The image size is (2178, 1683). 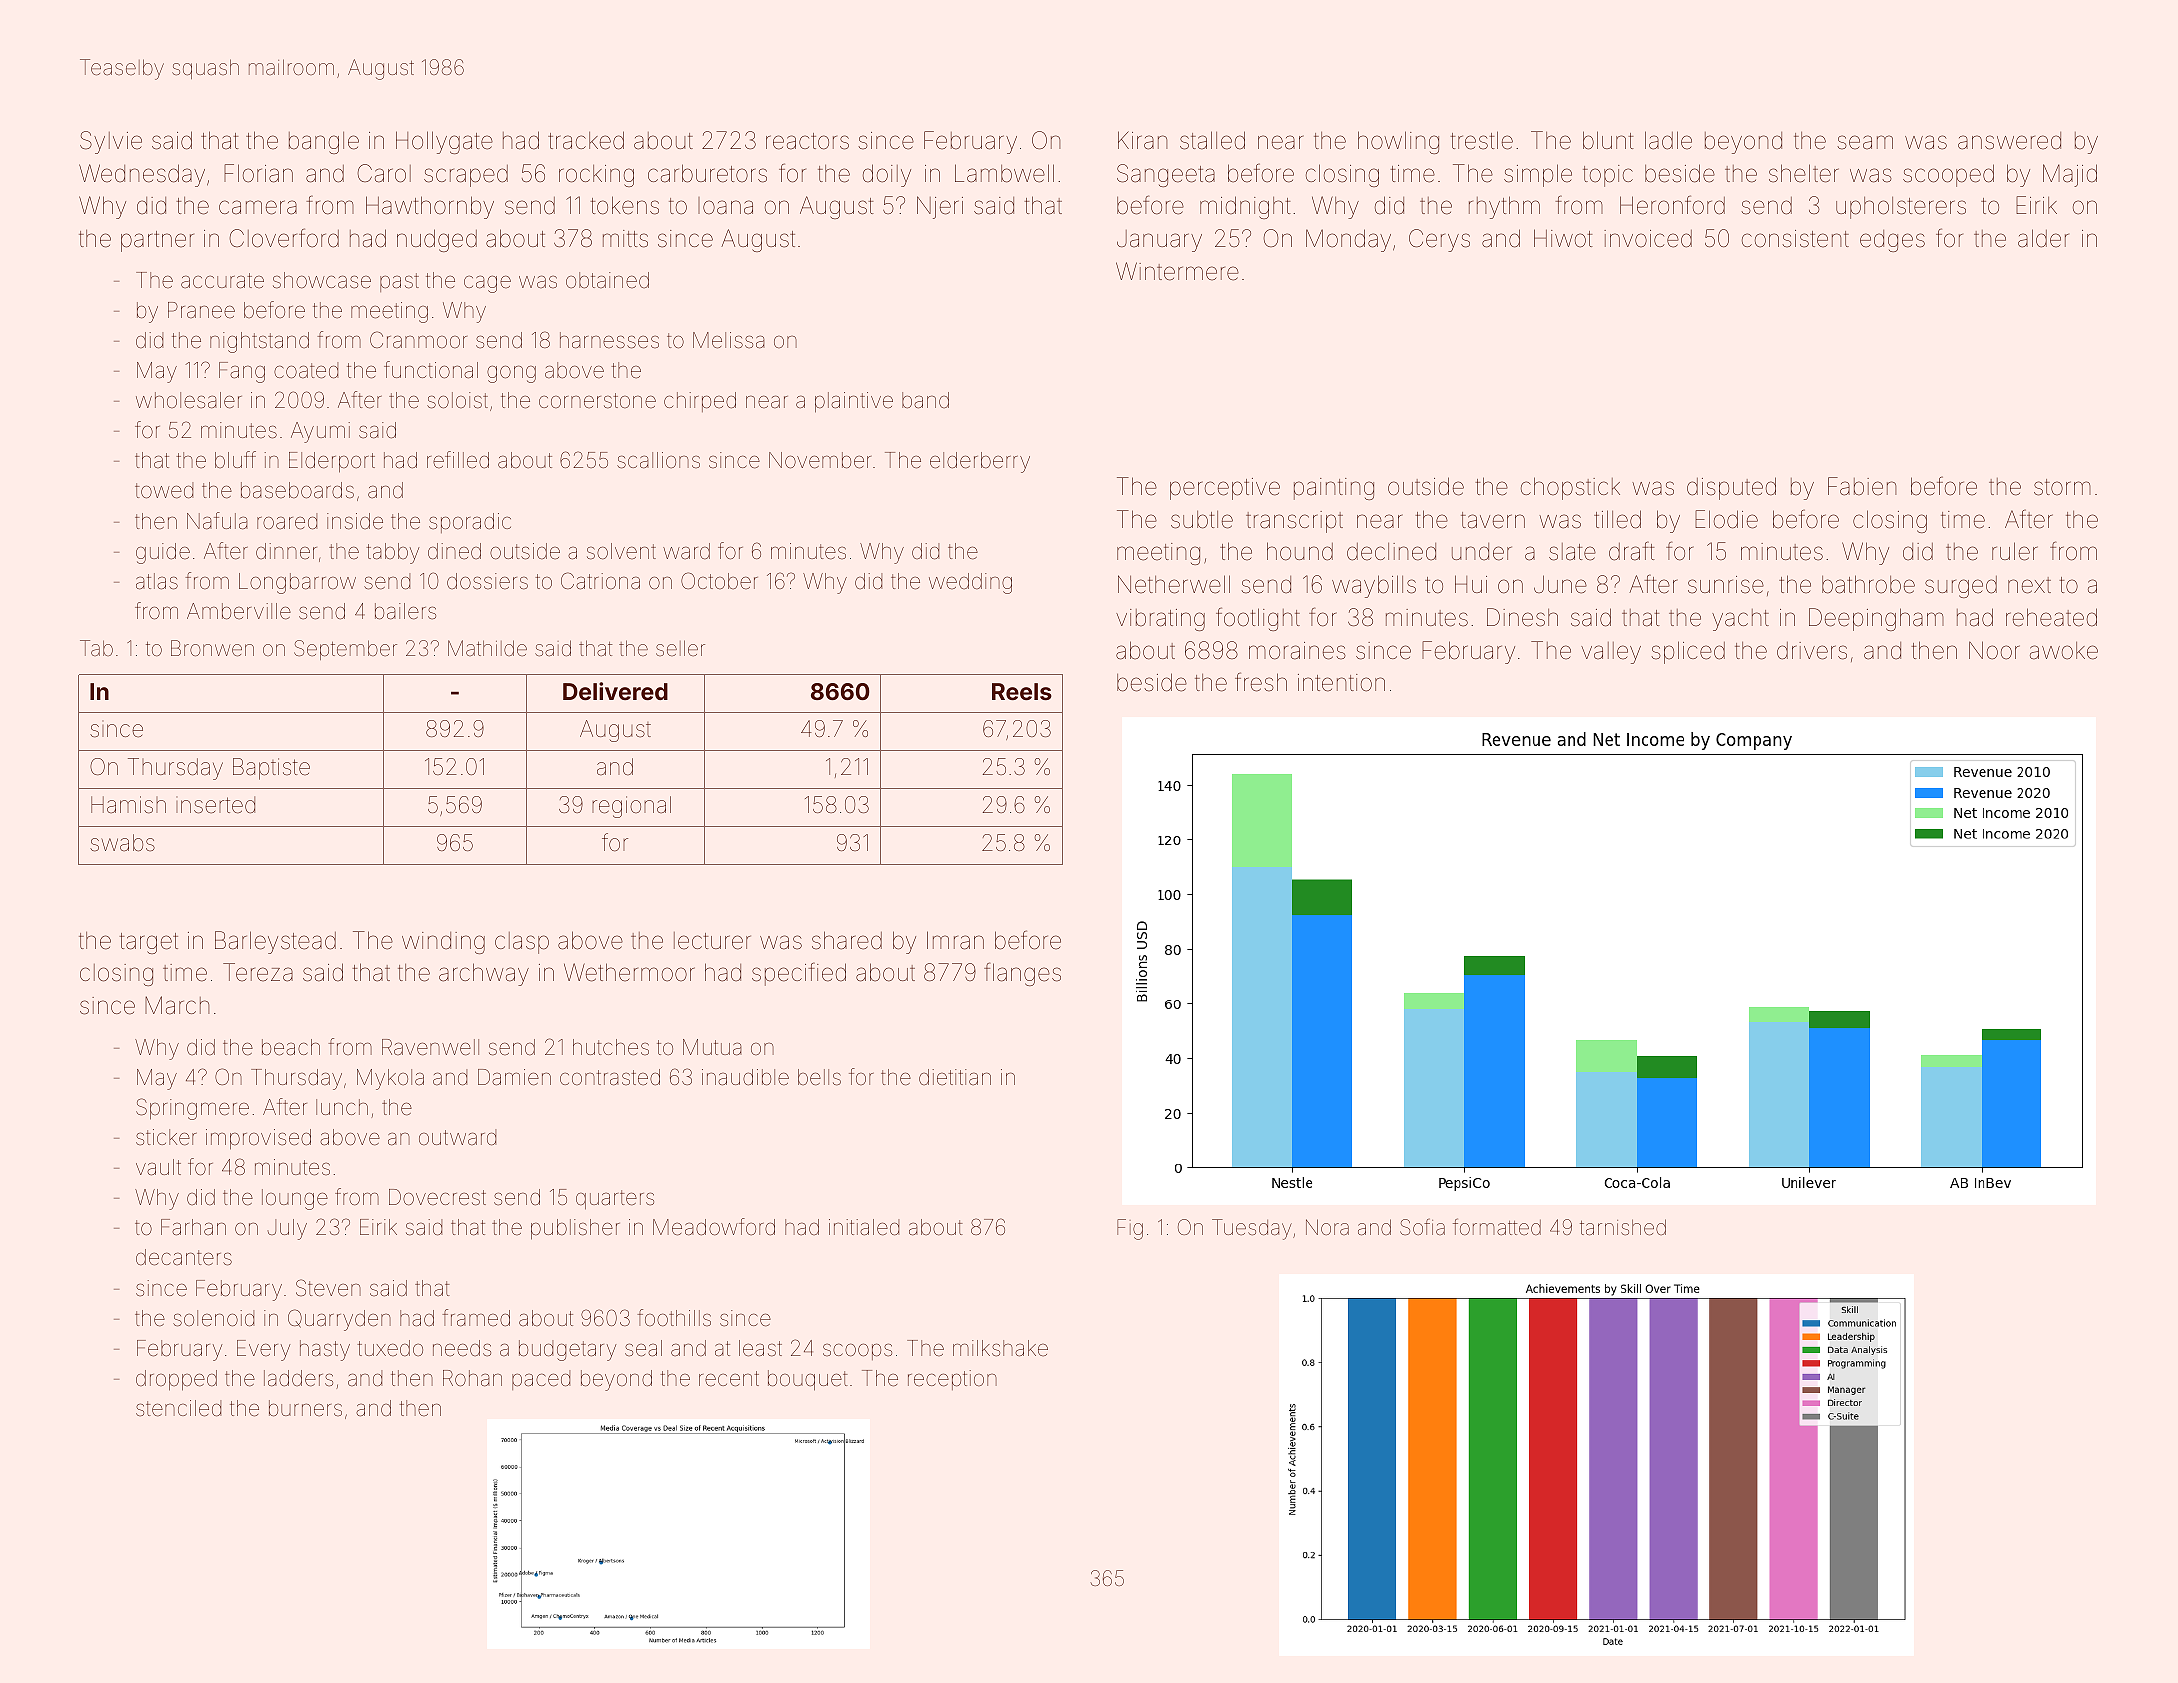 What do you see at coordinates (541, 1380) in the screenshot?
I see `paced` at bounding box center [541, 1380].
